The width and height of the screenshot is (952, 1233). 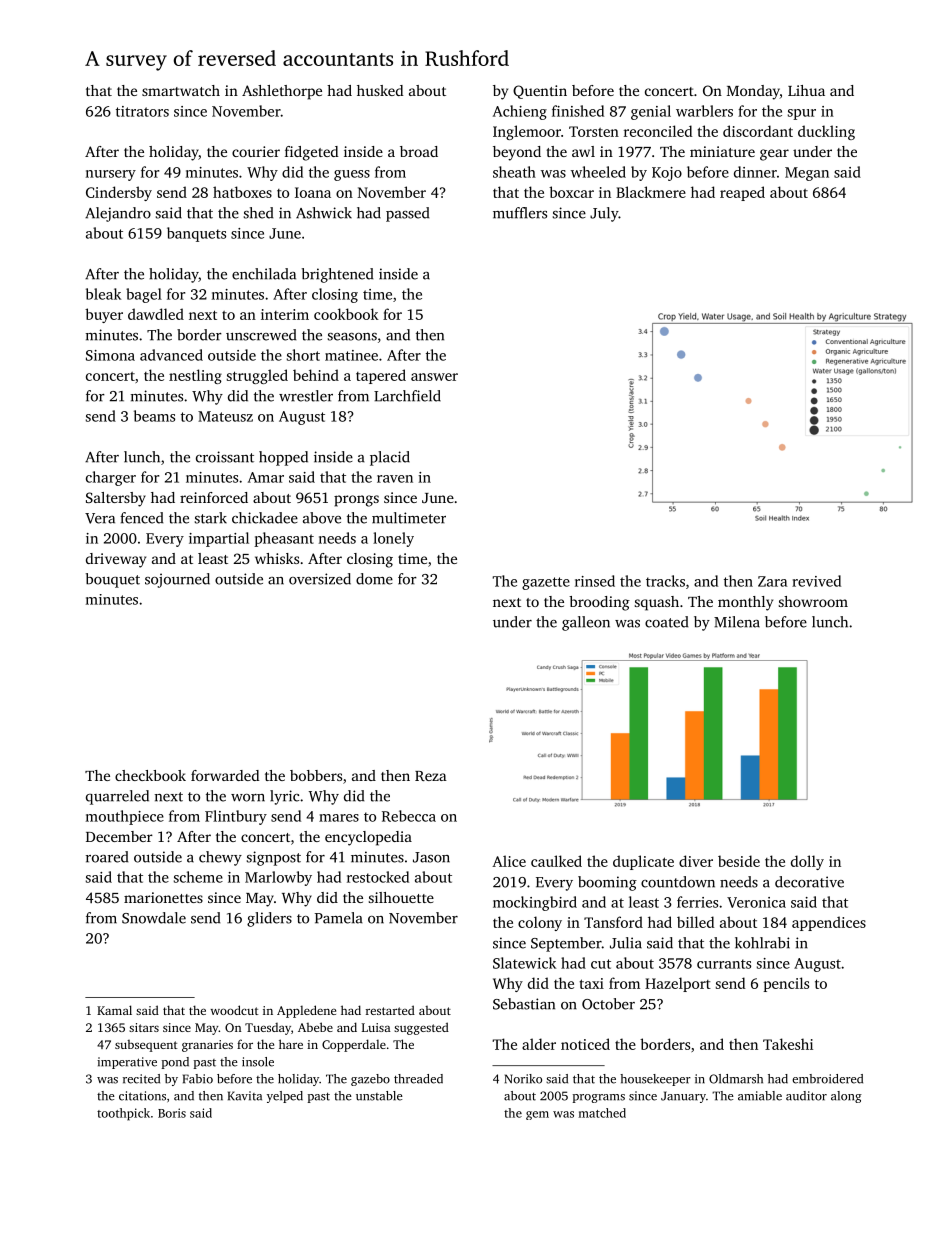 What do you see at coordinates (571, 192) in the screenshot?
I see `boxcar` at bounding box center [571, 192].
